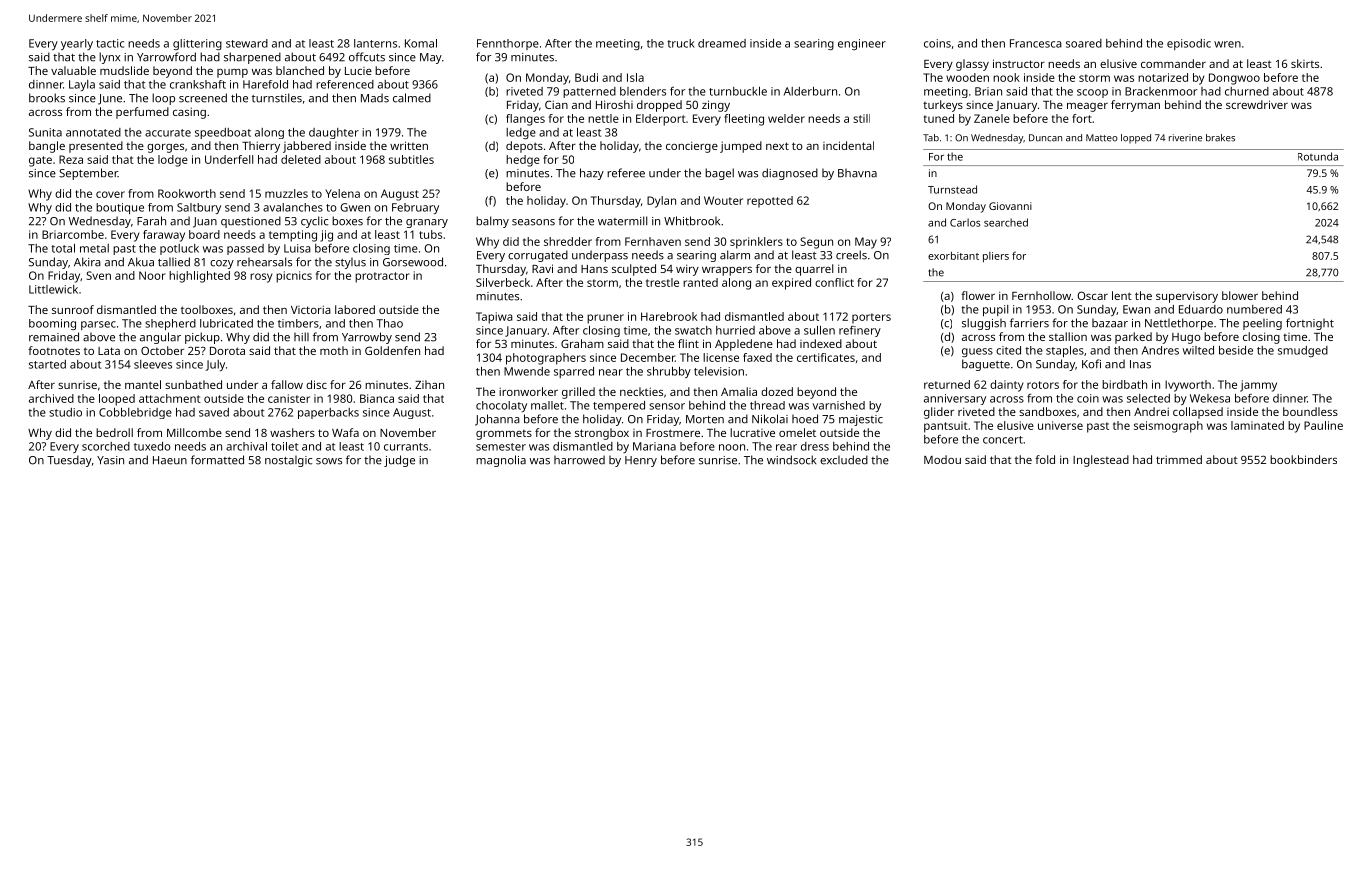 The width and height of the page is (1372, 887). Describe the element at coordinates (1227, 44) in the page. I see `wren` at that location.
